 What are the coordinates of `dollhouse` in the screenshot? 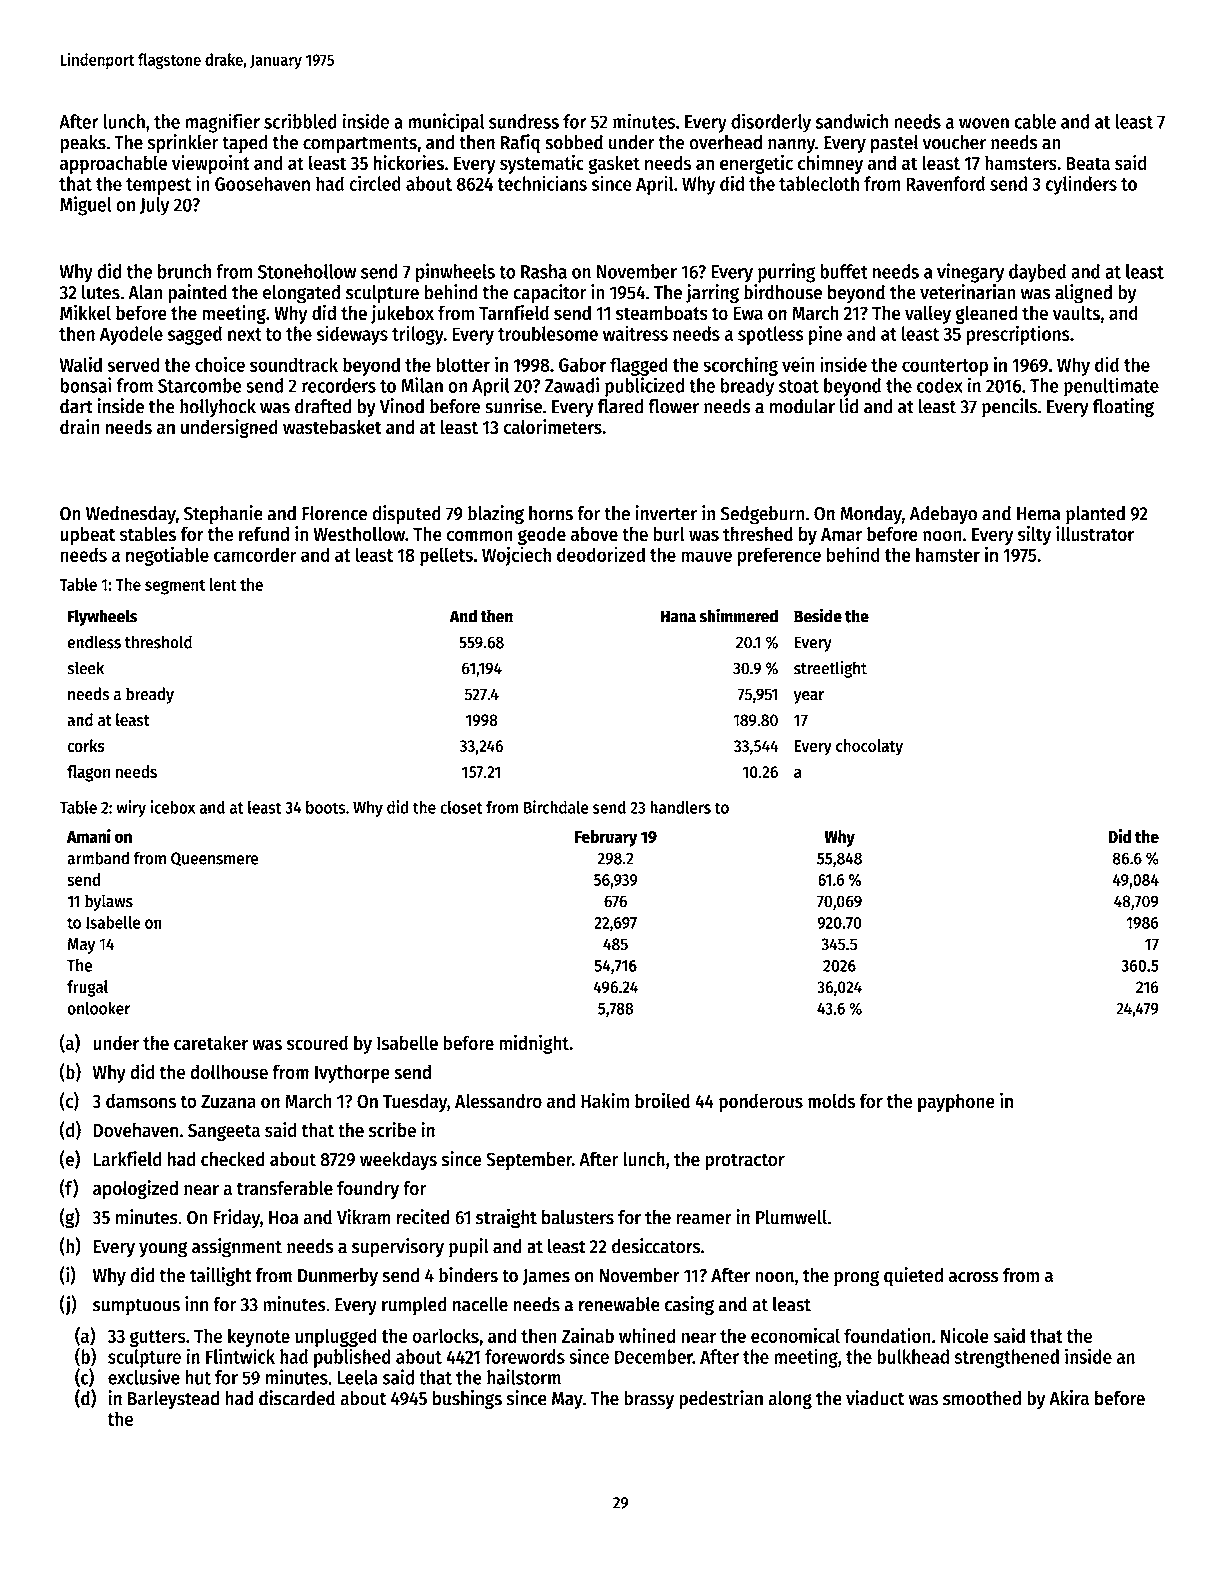 It's located at (229, 1072).
